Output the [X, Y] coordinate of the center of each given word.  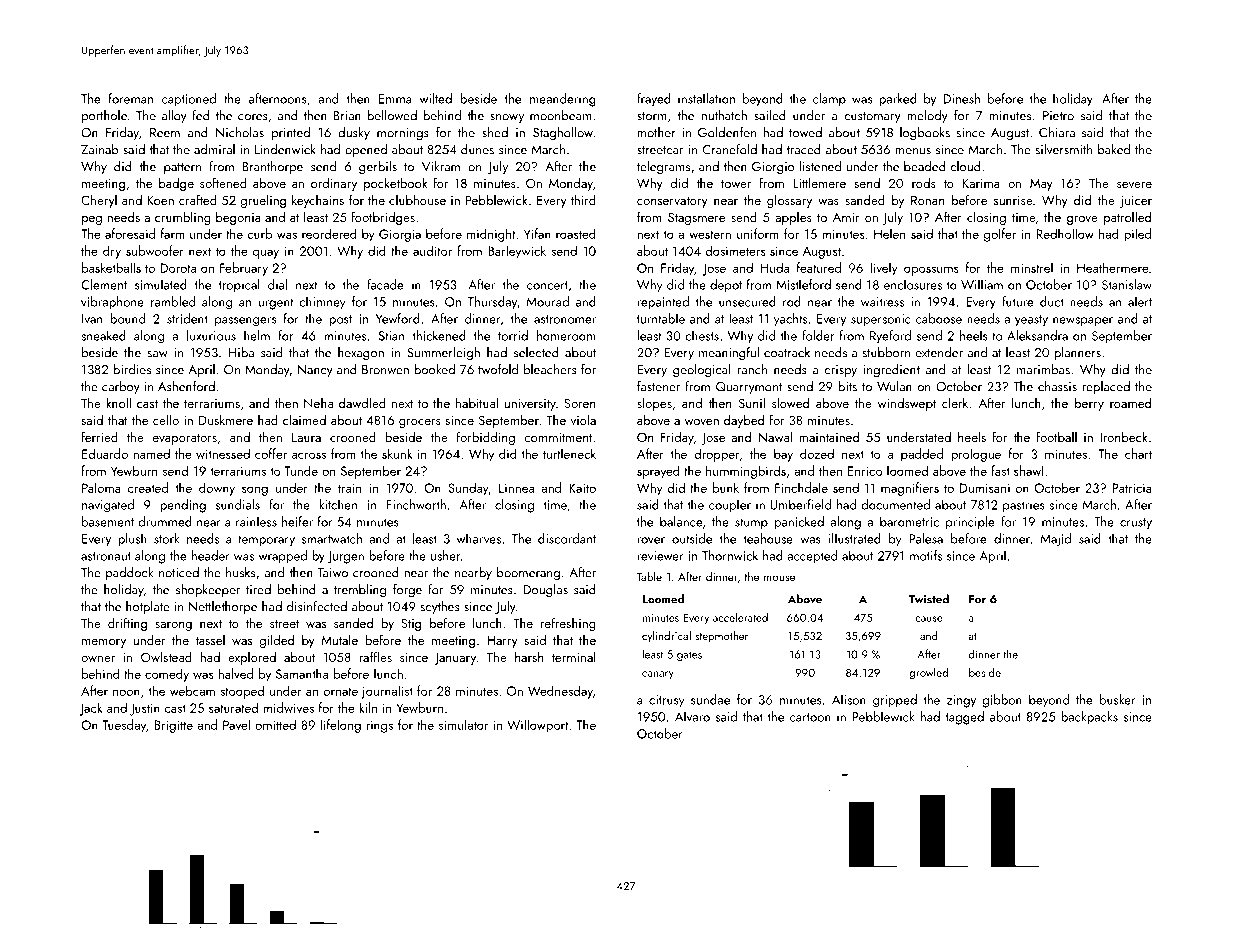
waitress [882, 302]
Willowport [537, 726]
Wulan [894, 386]
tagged [965, 718]
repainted [663, 303]
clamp [829, 99]
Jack [91, 709]
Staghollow [563, 134]
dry [112, 252]
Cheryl [99, 201]
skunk [397, 453]
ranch [752, 369]
